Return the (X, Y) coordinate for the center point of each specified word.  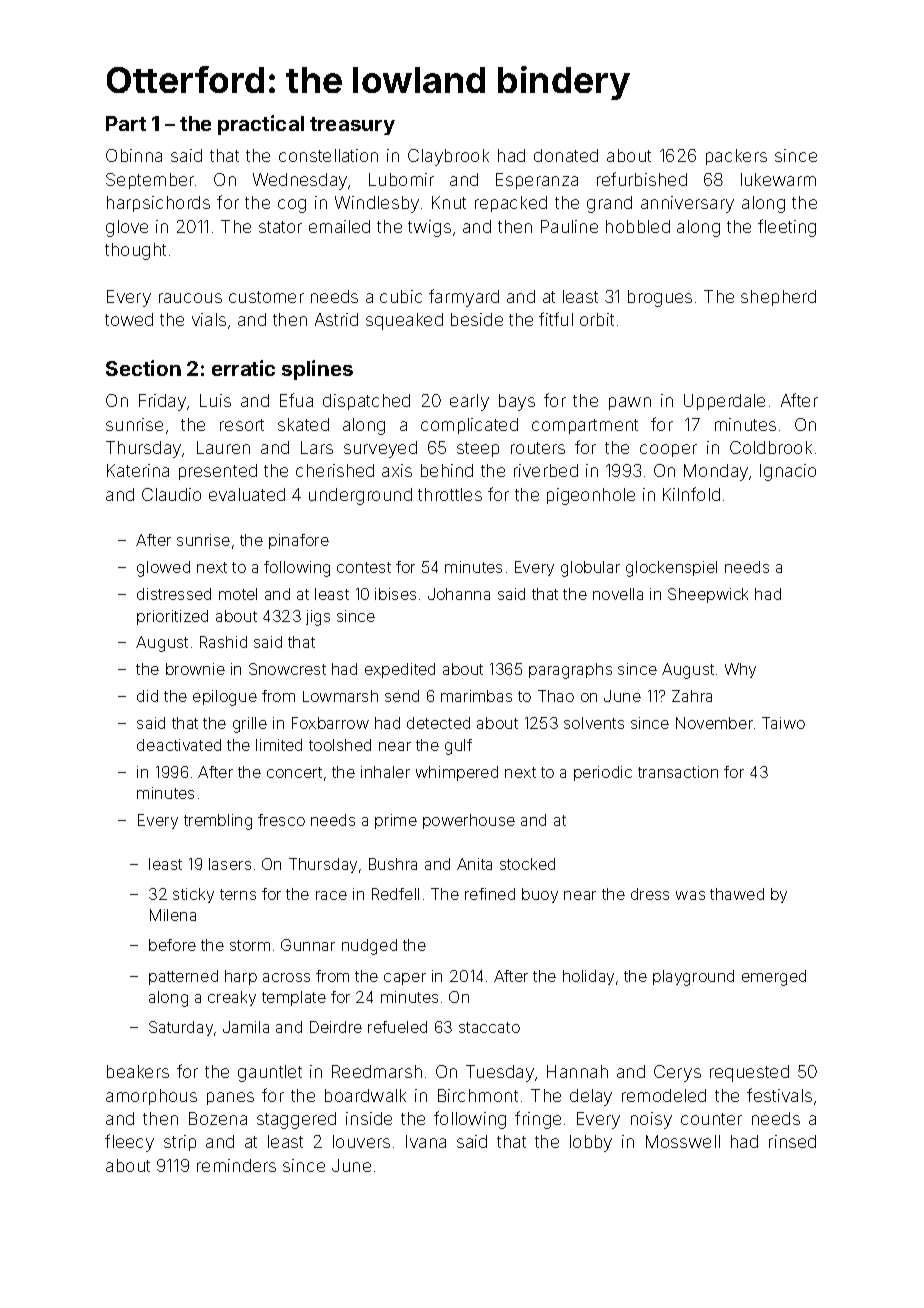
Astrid (336, 319)
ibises (395, 594)
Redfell (395, 894)
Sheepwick (708, 595)
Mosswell (683, 1141)
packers (736, 157)
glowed (163, 569)
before (172, 945)
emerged (774, 978)
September (150, 181)
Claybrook (448, 157)
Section (143, 368)
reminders (236, 1165)
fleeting (787, 228)
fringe (538, 1120)
